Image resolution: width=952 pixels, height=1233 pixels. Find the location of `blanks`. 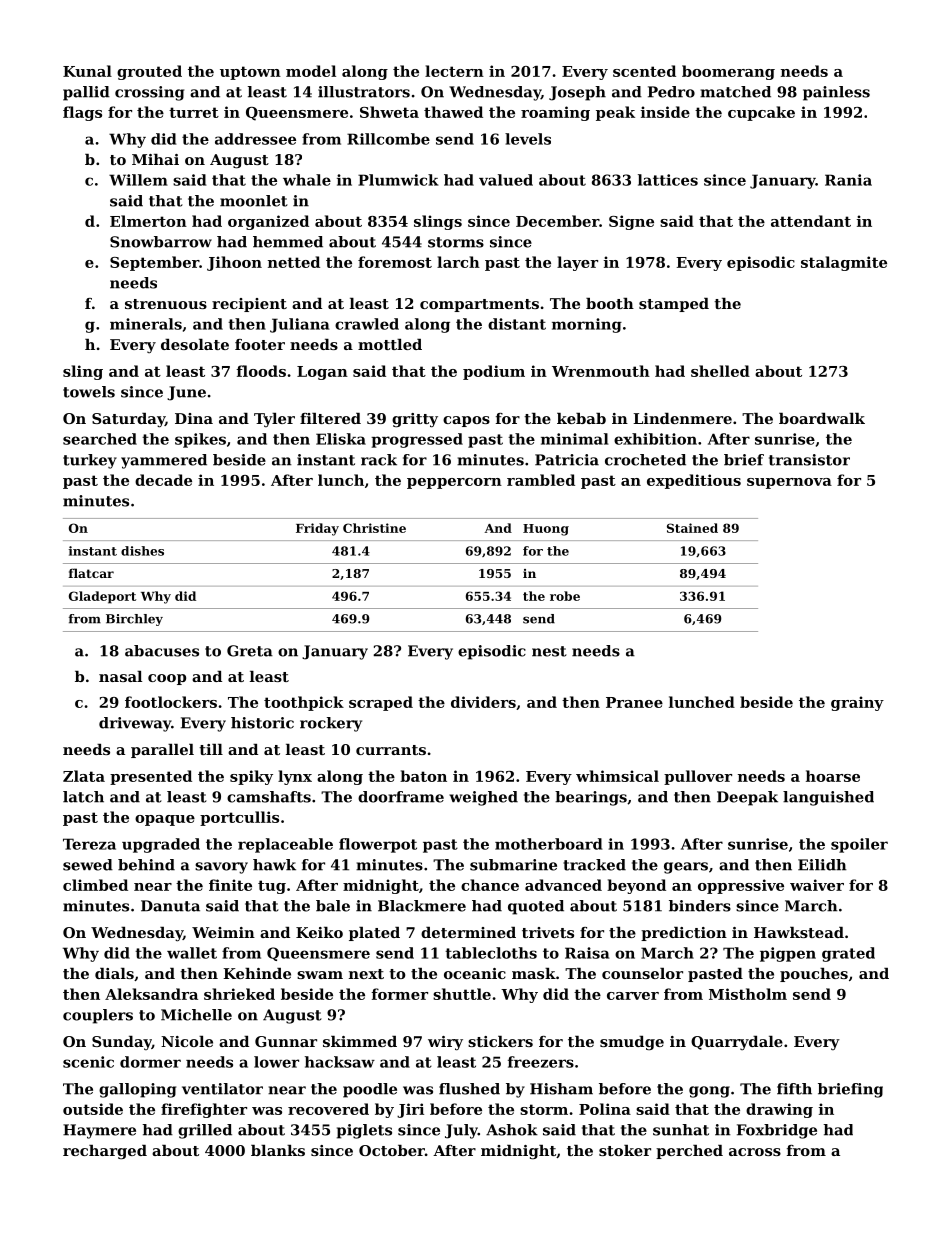

blanks is located at coordinates (278, 1150).
